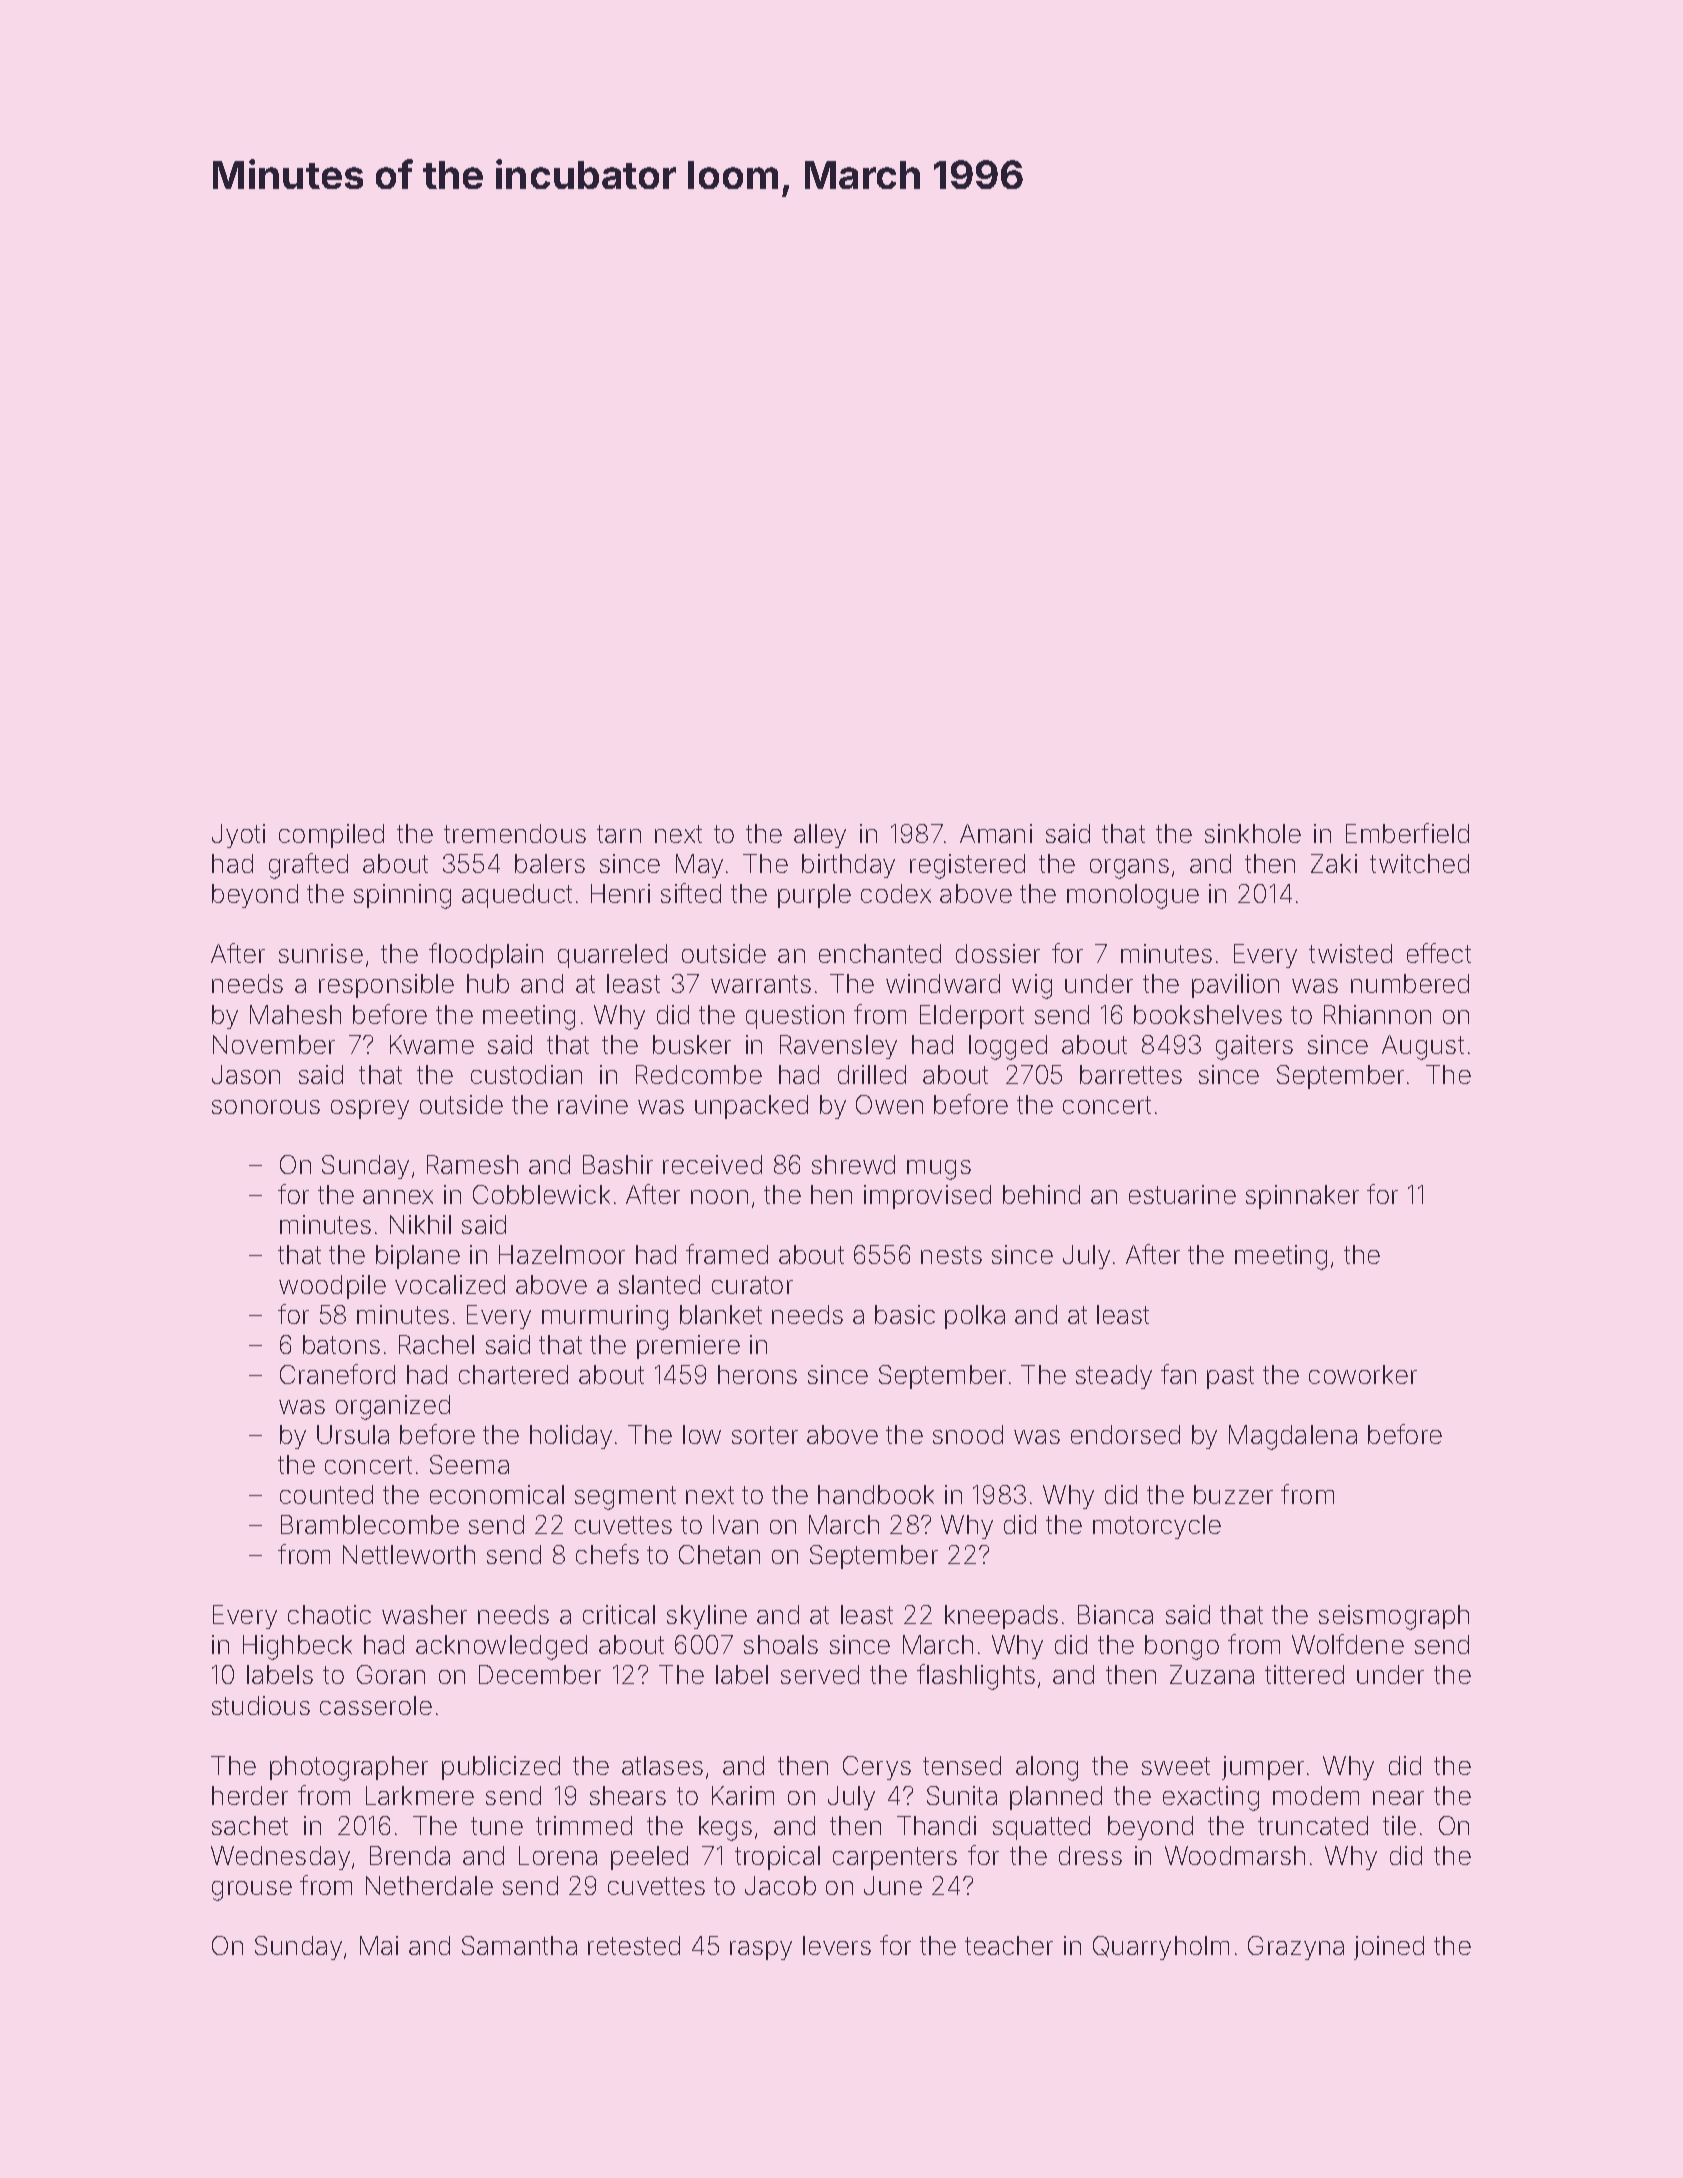 The height and width of the screenshot is (2178, 1683). What do you see at coordinates (238, 836) in the screenshot?
I see `Jyoti` at bounding box center [238, 836].
